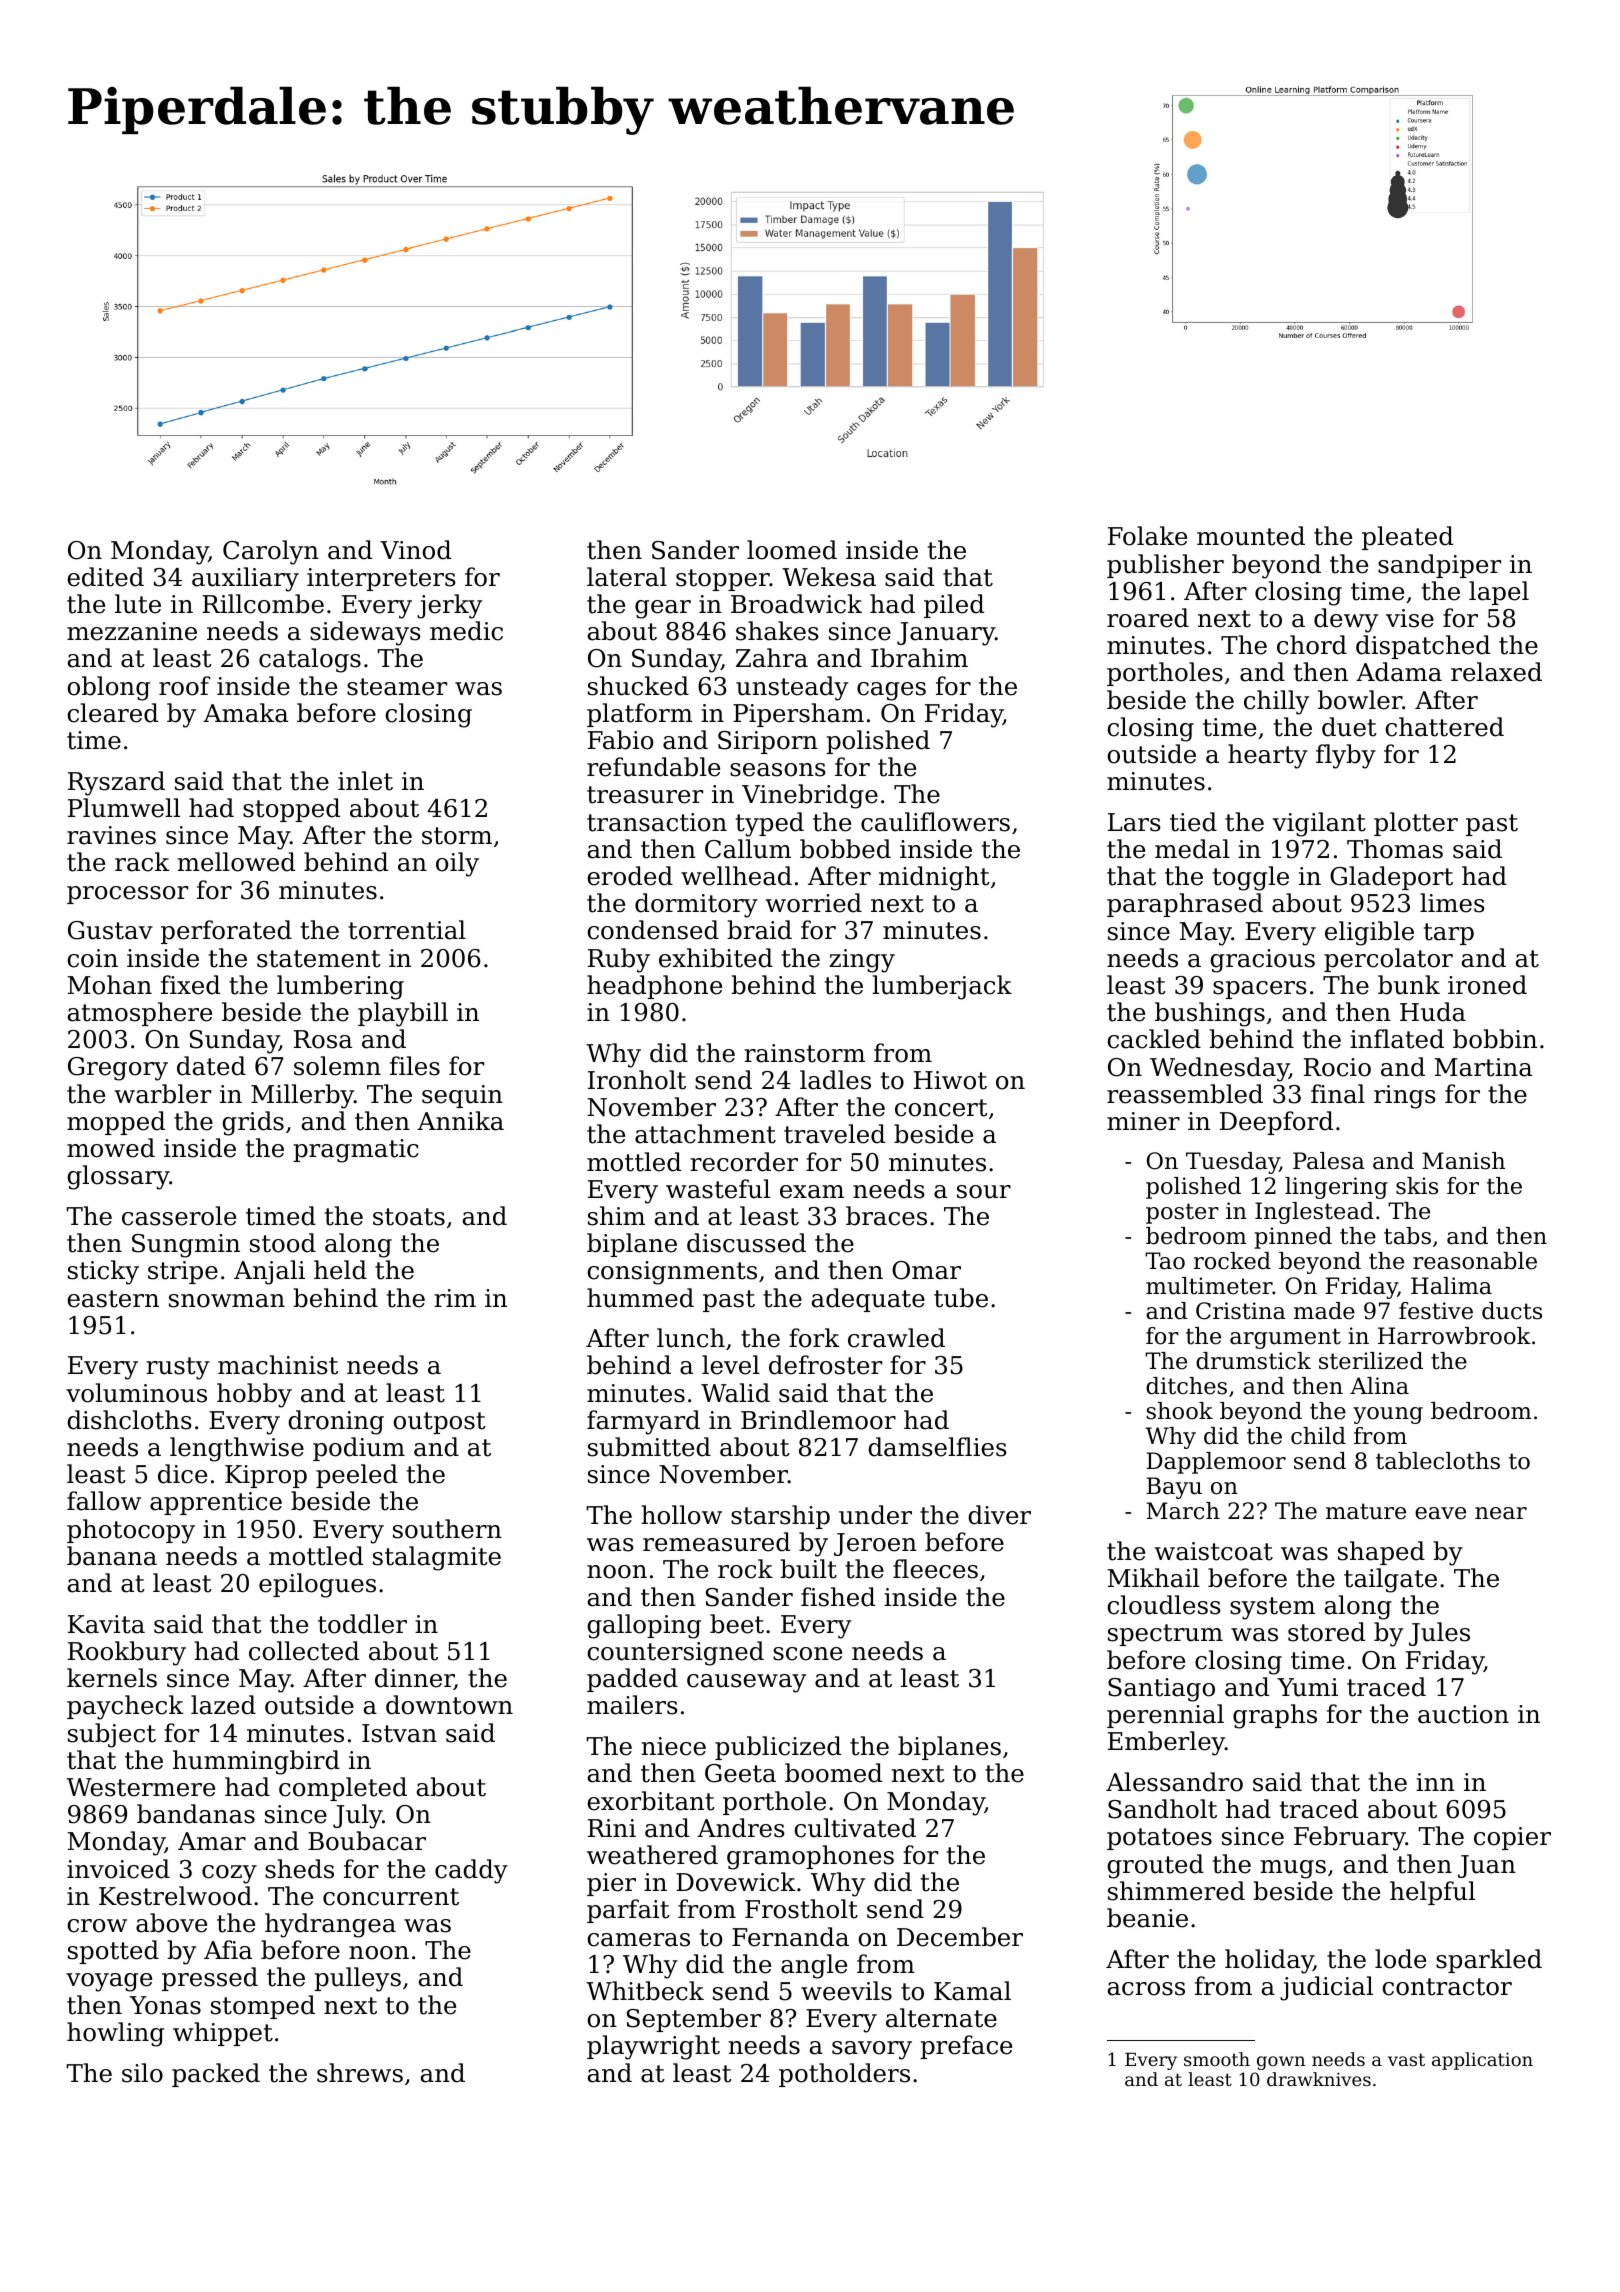  What do you see at coordinates (105, 577) in the screenshot?
I see `edited` at bounding box center [105, 577].
